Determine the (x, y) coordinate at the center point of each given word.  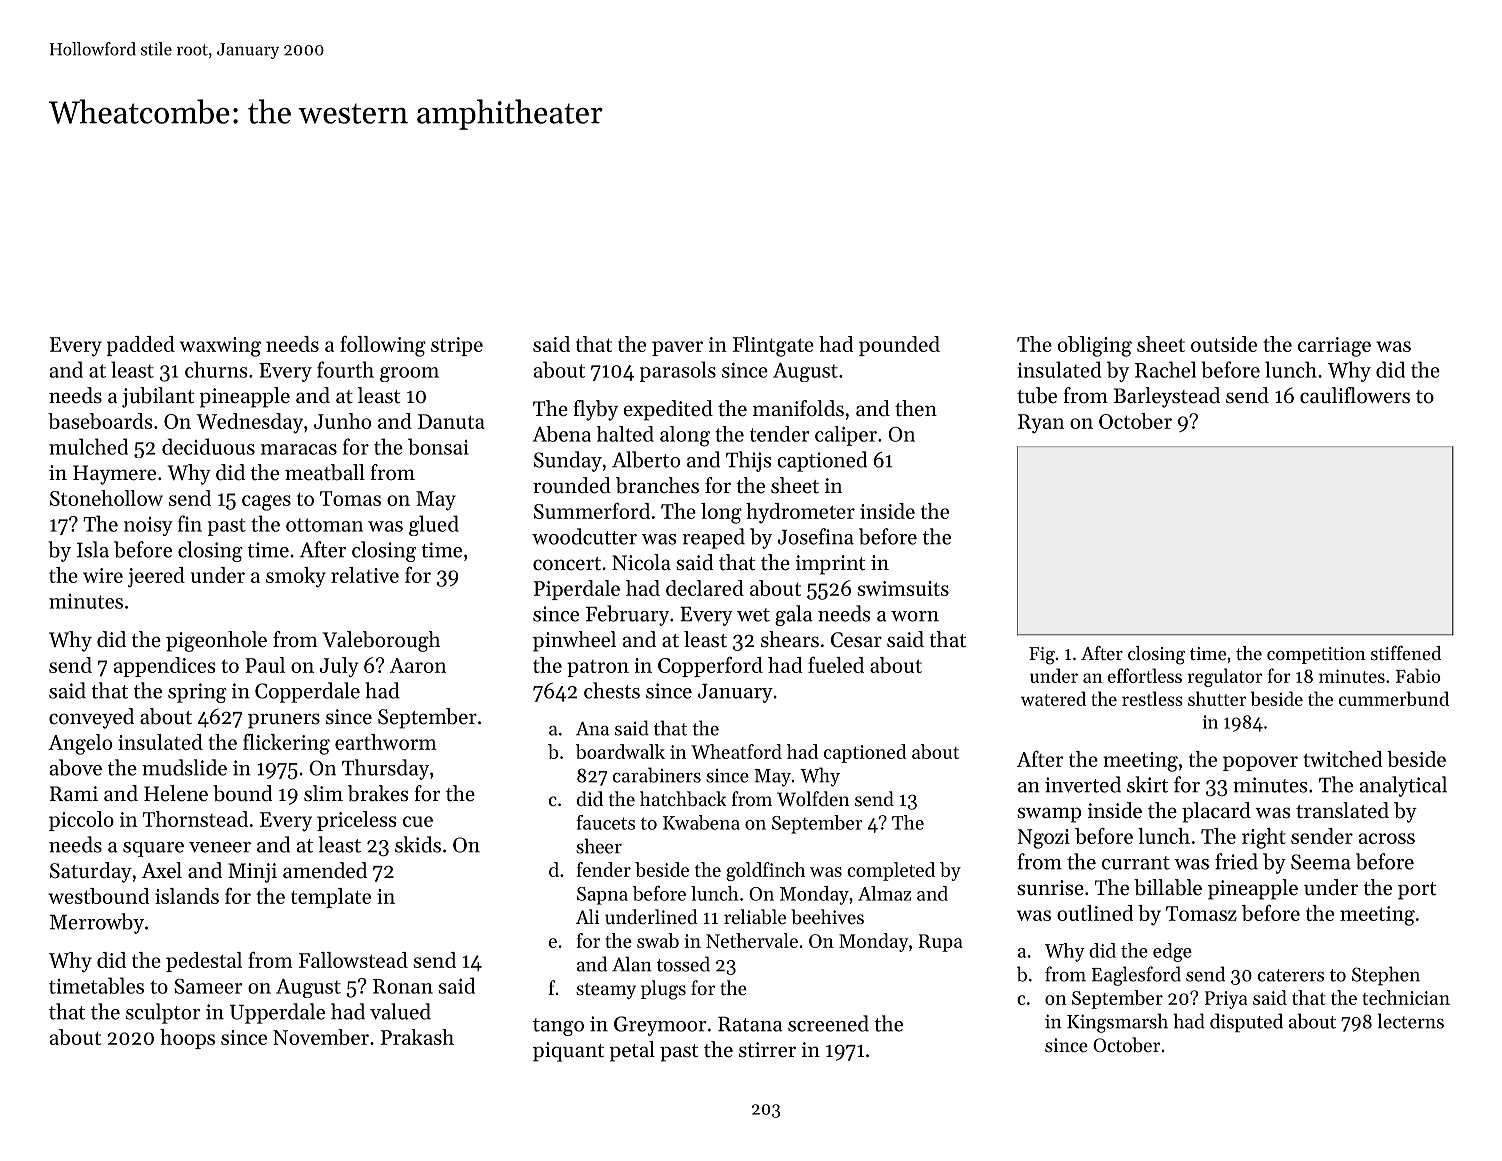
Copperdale (307, 692)
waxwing (220, 347)
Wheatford (736, 751)
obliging (1095, 346)
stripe (457, 346)
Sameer (208, 986)
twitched (1342, 759)
